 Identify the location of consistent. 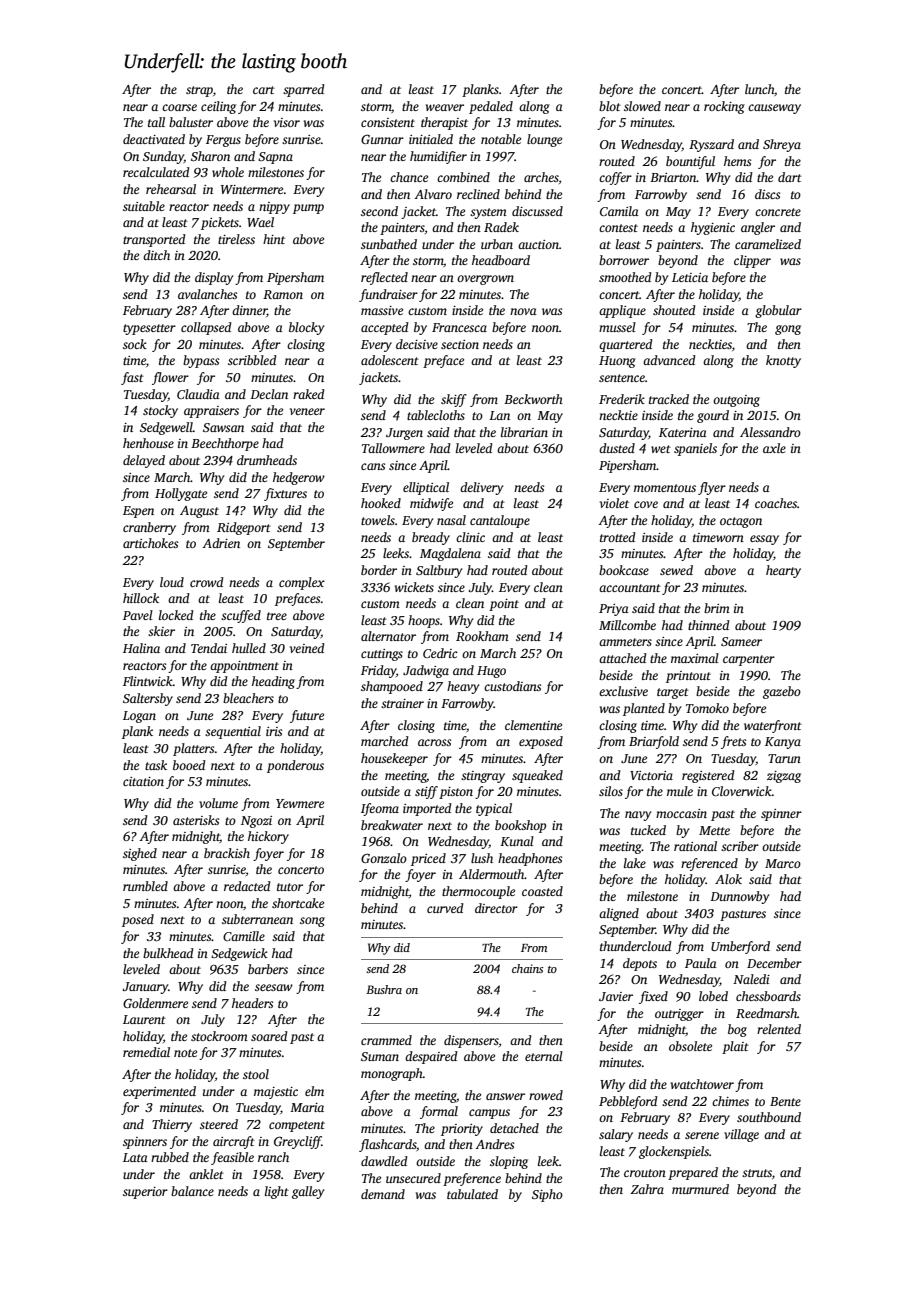
(388, 122).
